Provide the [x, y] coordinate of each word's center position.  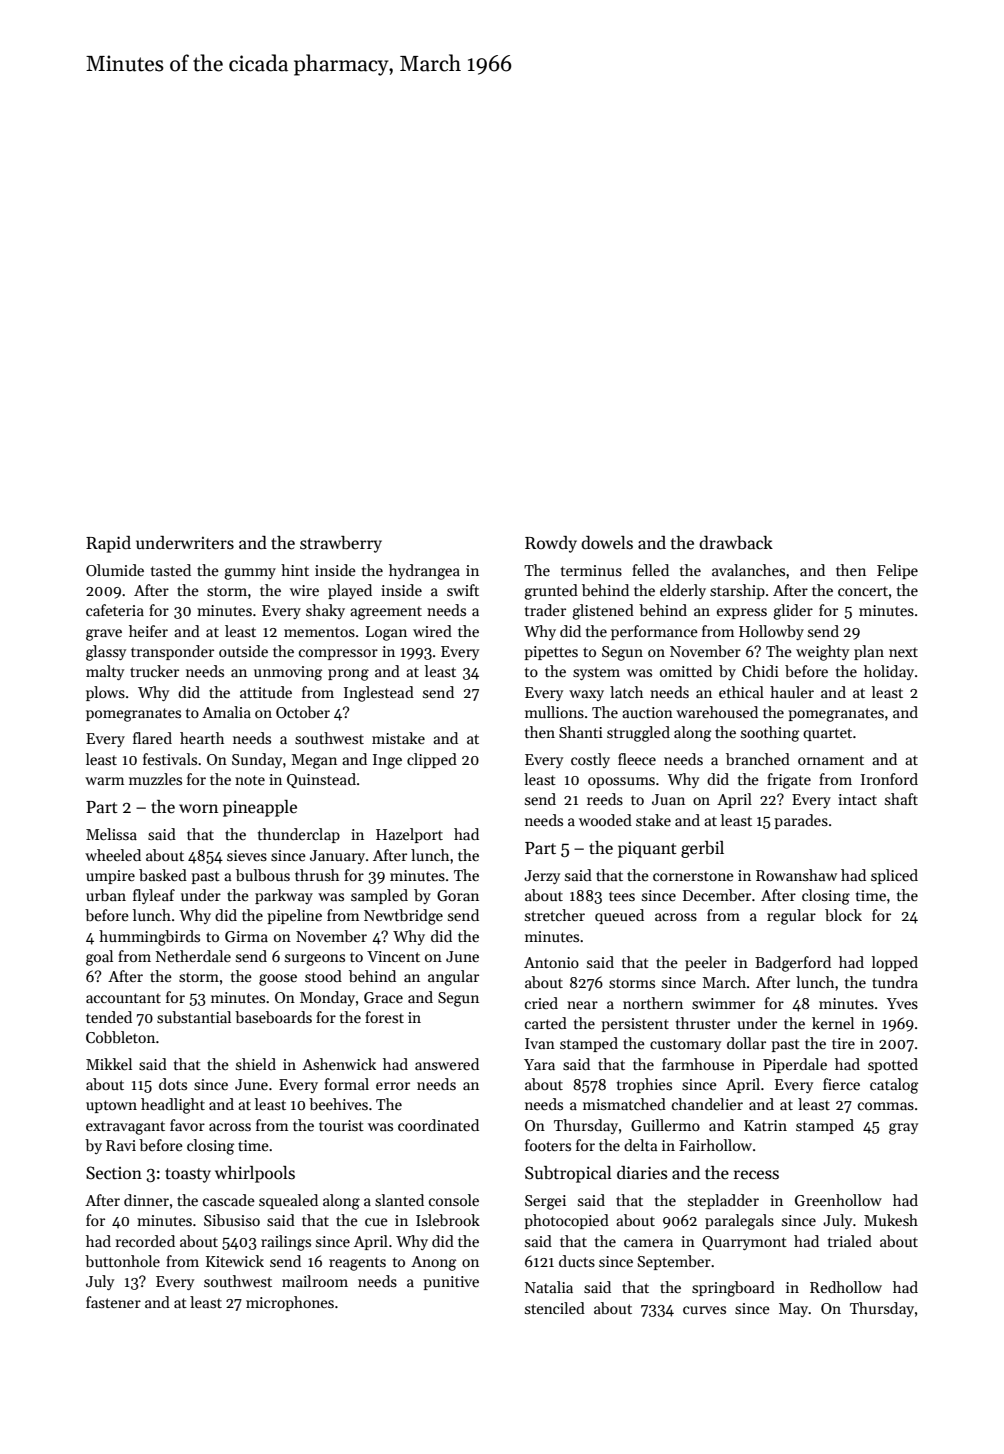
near [582, 1005]
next [903, 652]
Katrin [765, 1125]
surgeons [315, 960]
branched [758, 759]
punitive [451, 1283]
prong [348, 675]
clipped [432, 760]
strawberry [341, 544]
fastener [113, 1302]
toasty [188, 1175]
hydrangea [424, 572]
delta [641, 1145]
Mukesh [891, 1220]
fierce [841, 1084]
